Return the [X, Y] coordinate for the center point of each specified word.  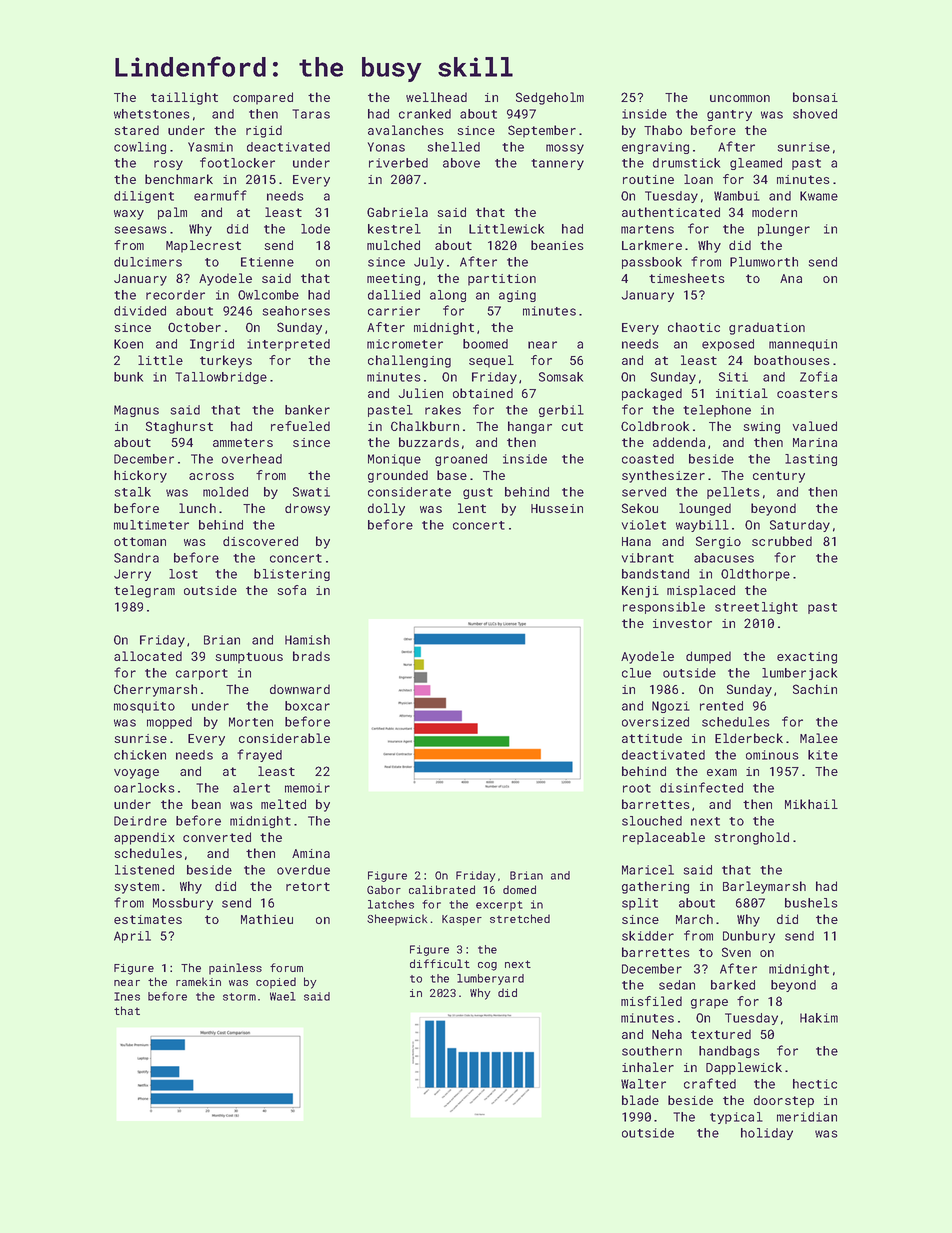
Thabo [663, 130]
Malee [819, 738]
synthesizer [663, 476]
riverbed [398, 163]
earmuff [220, 195]
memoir [307, 788]
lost [183, 574]
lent [472, 508]
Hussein [557, 508]
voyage [136, 774]
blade [640, 1100]
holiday [767, 1134]
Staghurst [179, 427]
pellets [733, 493]
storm [239, 997]
